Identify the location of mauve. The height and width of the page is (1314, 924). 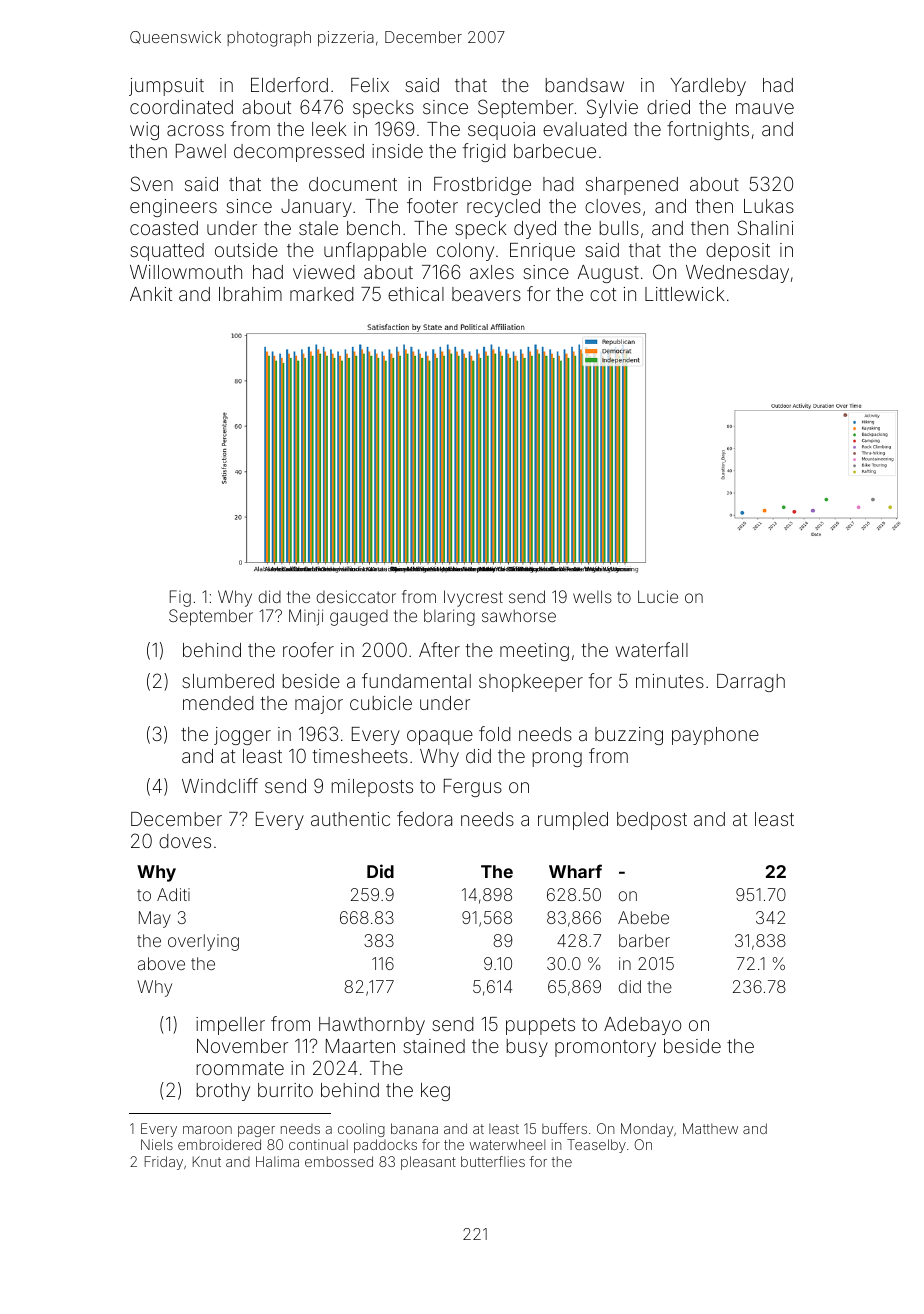
(765, 108).
